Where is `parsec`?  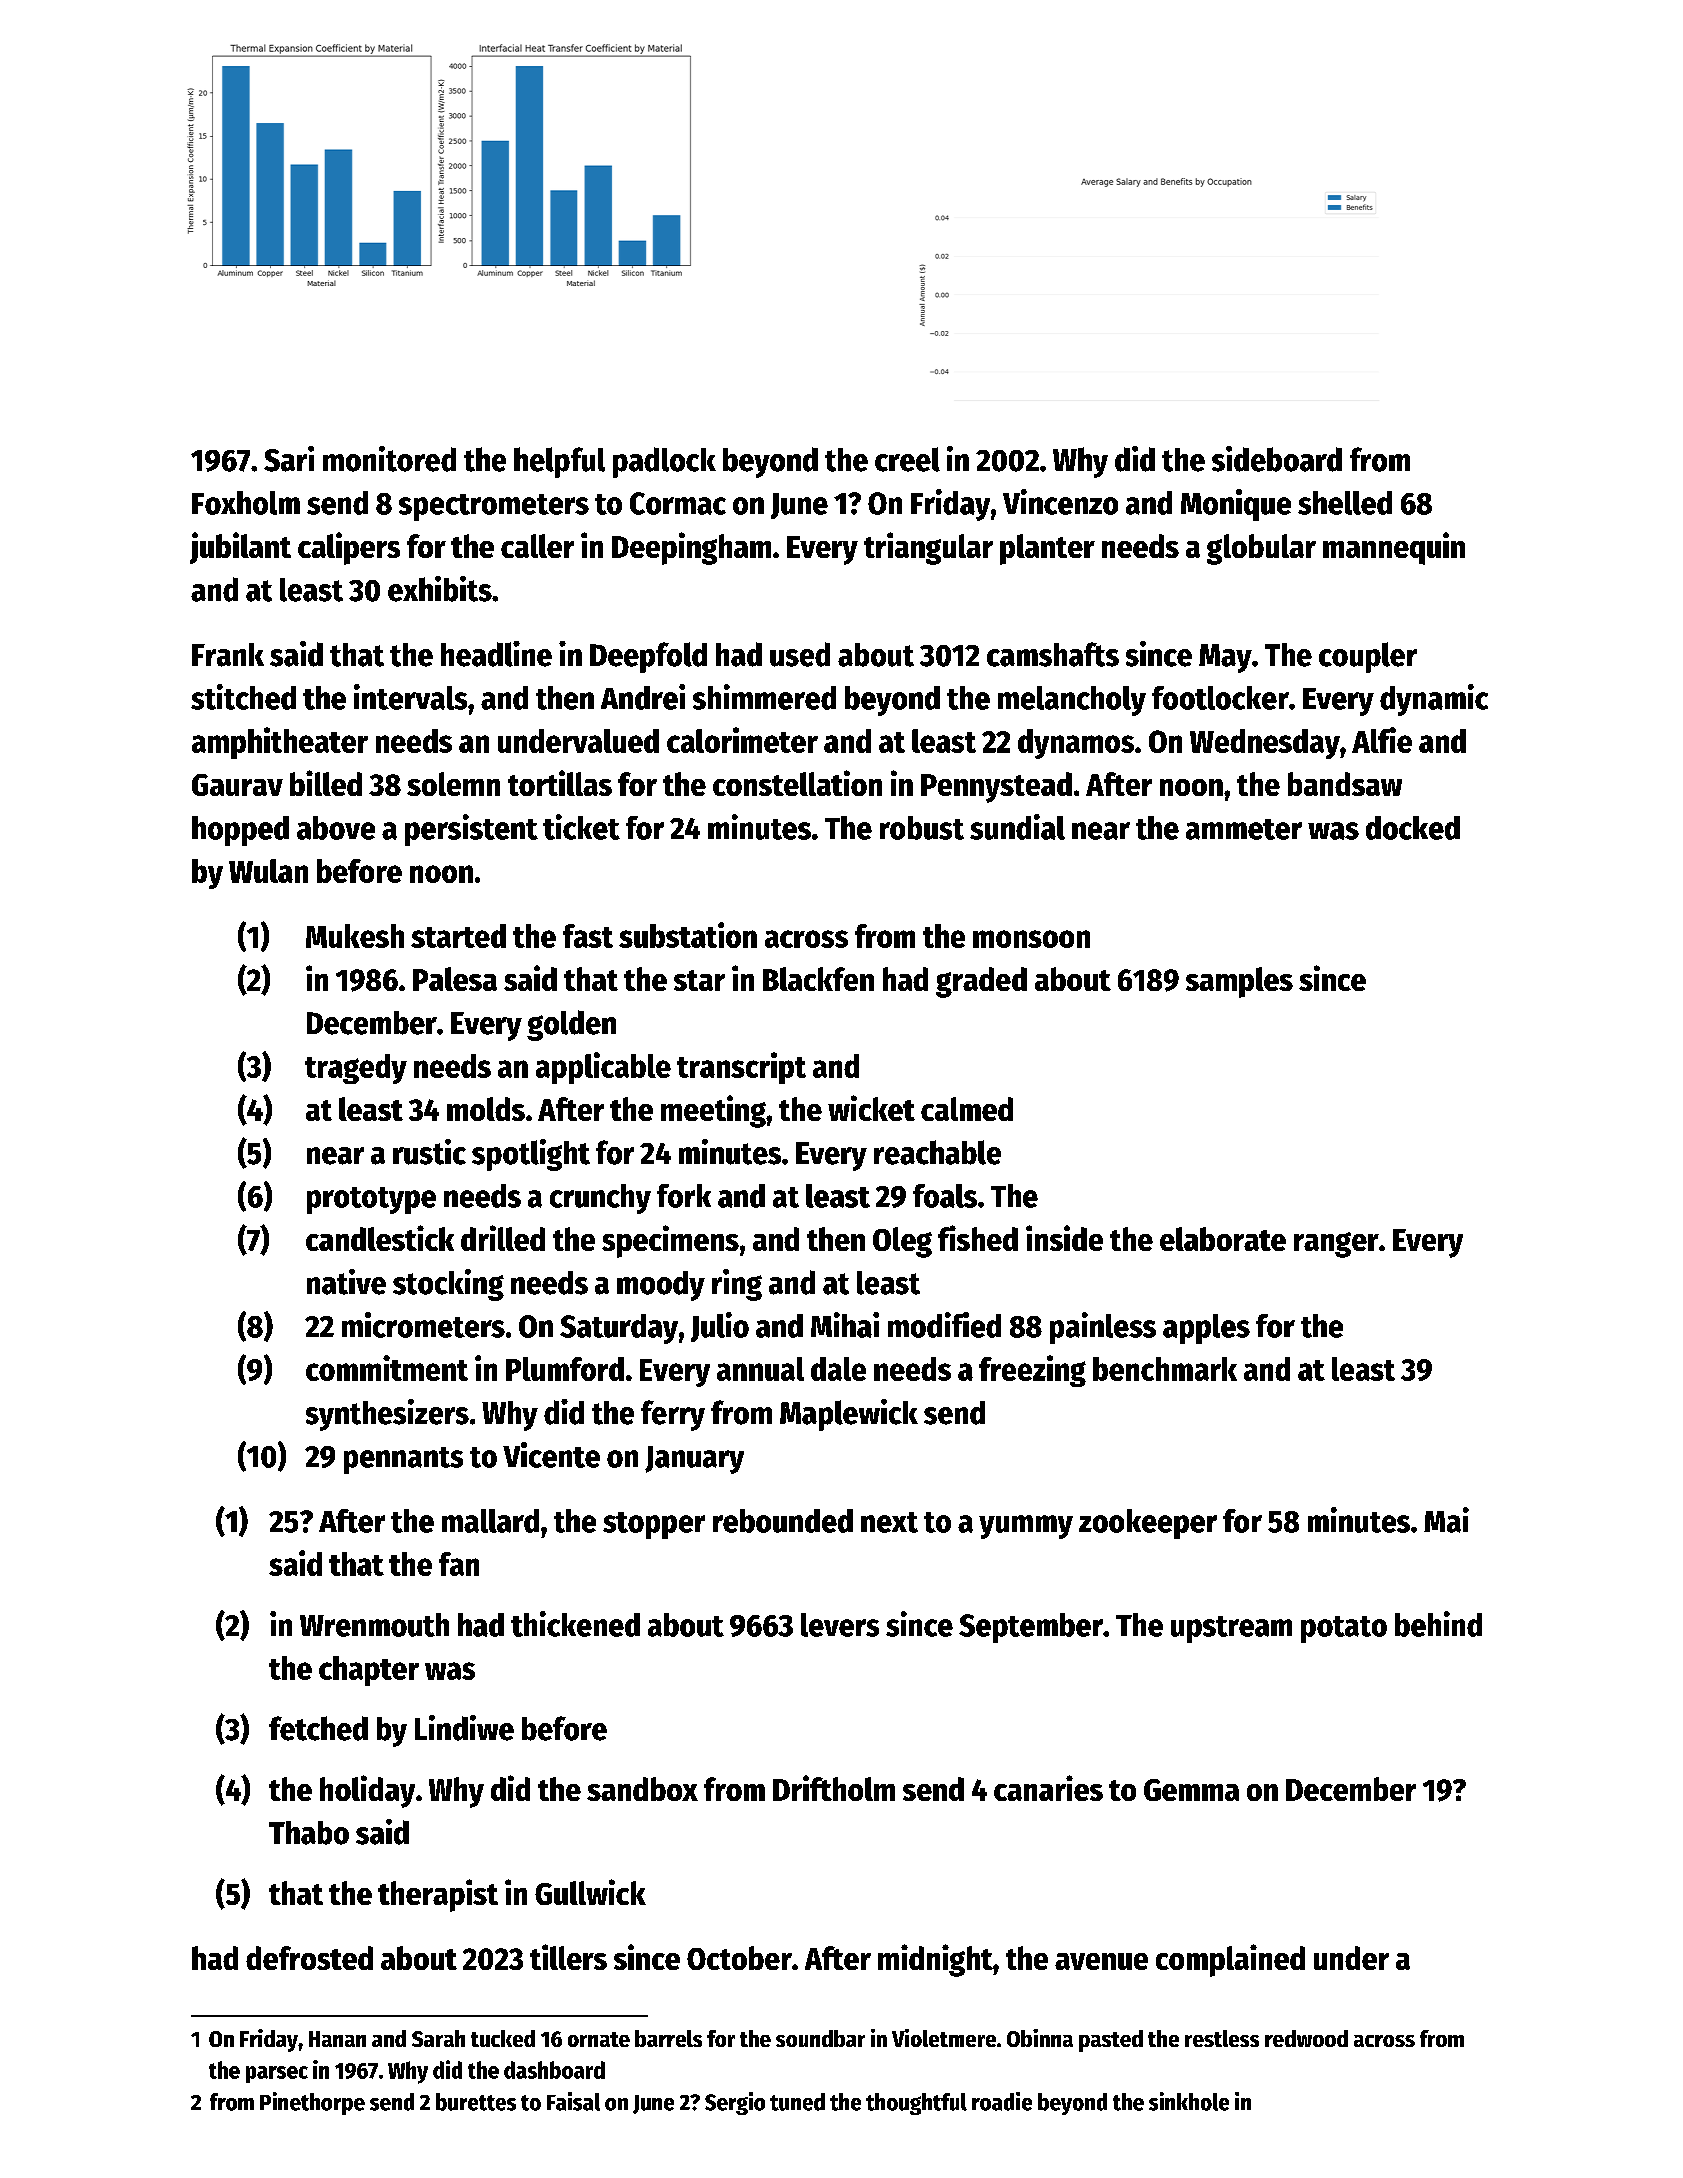
parsec is located at coordinates (277, 2074).
